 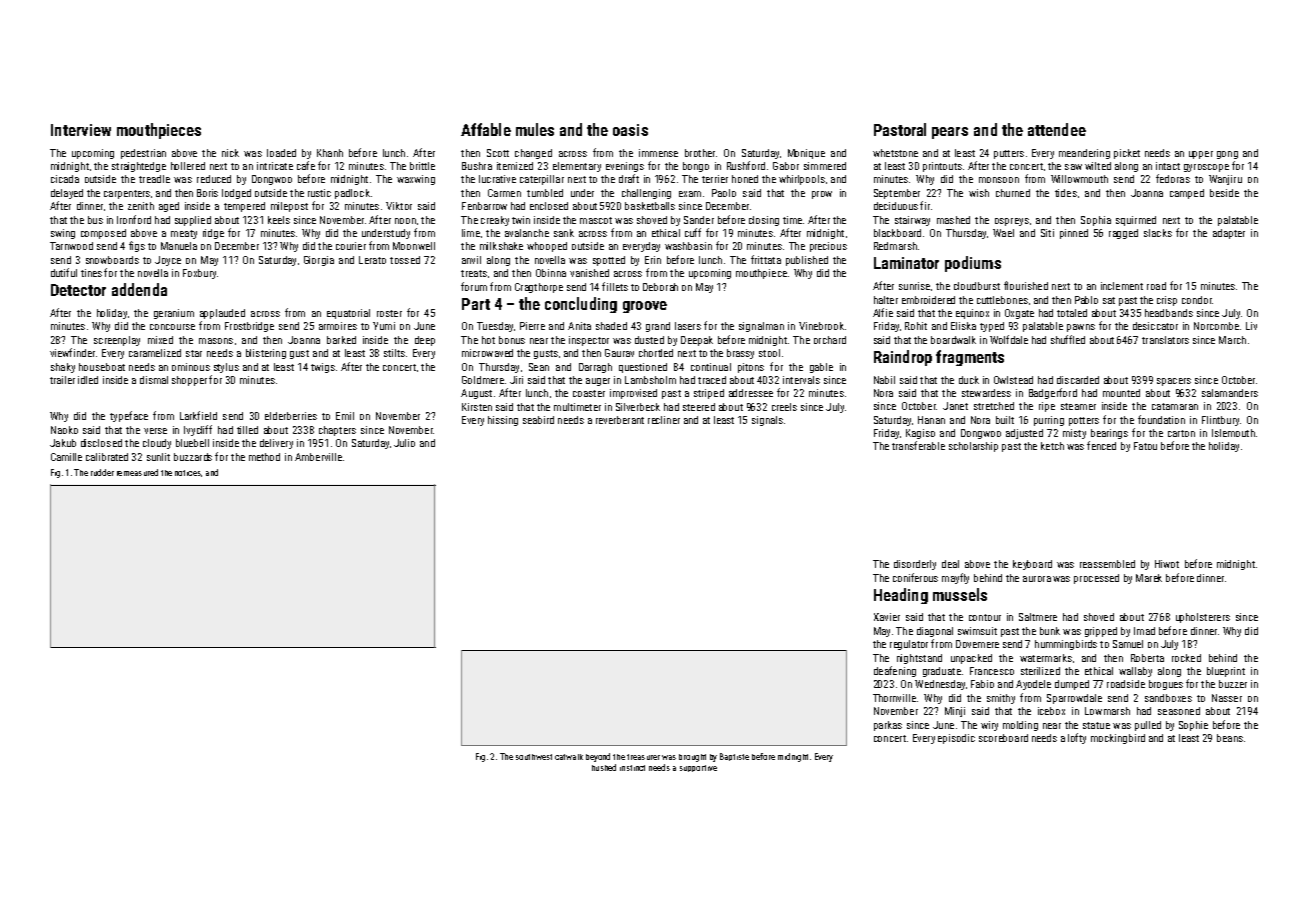 What do you see at coordinates (1161, 419) in the image?
I see `foundation` at bounding box center [1161, 419].
